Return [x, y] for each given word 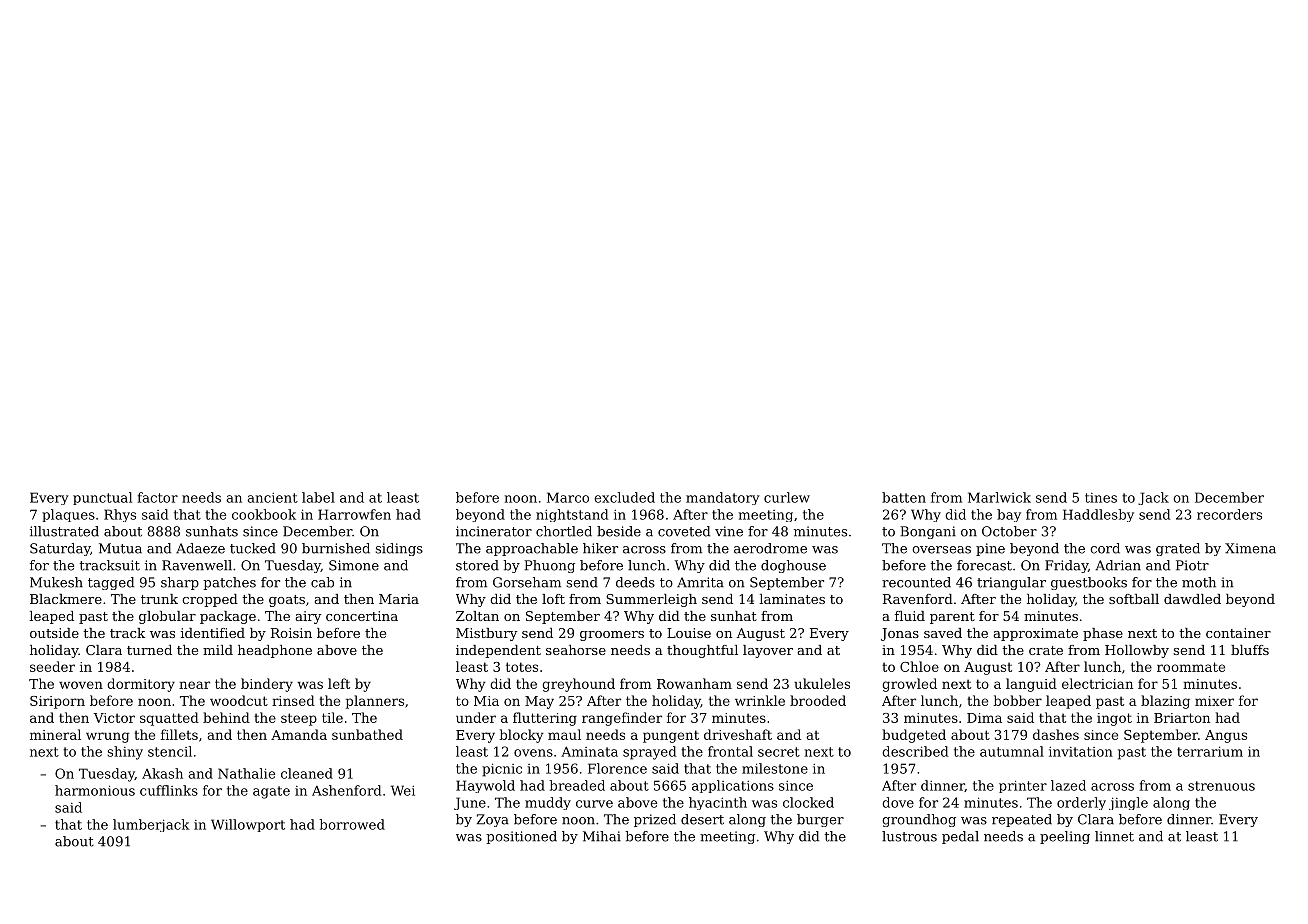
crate [1046, 650]
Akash [162, 773]
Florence [617, 768]
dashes [1056, 734]
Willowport [248, 825]
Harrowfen [354, 514]
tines [1101, 498]
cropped [210, 600]
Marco [568, 497]
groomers [612, 636]
